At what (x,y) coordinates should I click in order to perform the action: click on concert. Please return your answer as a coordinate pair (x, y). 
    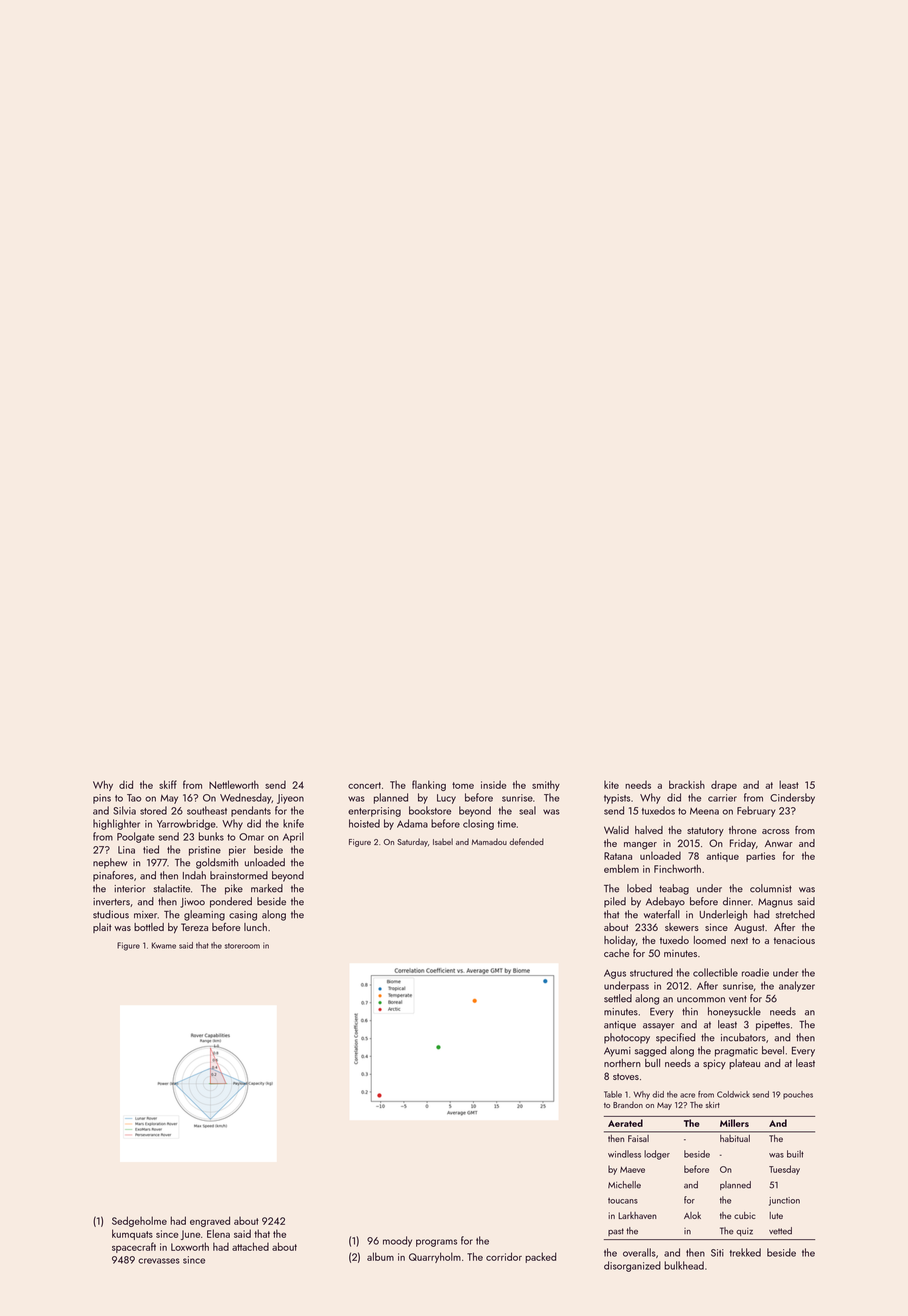
    Looking at the image, I should click on (364, 785).
